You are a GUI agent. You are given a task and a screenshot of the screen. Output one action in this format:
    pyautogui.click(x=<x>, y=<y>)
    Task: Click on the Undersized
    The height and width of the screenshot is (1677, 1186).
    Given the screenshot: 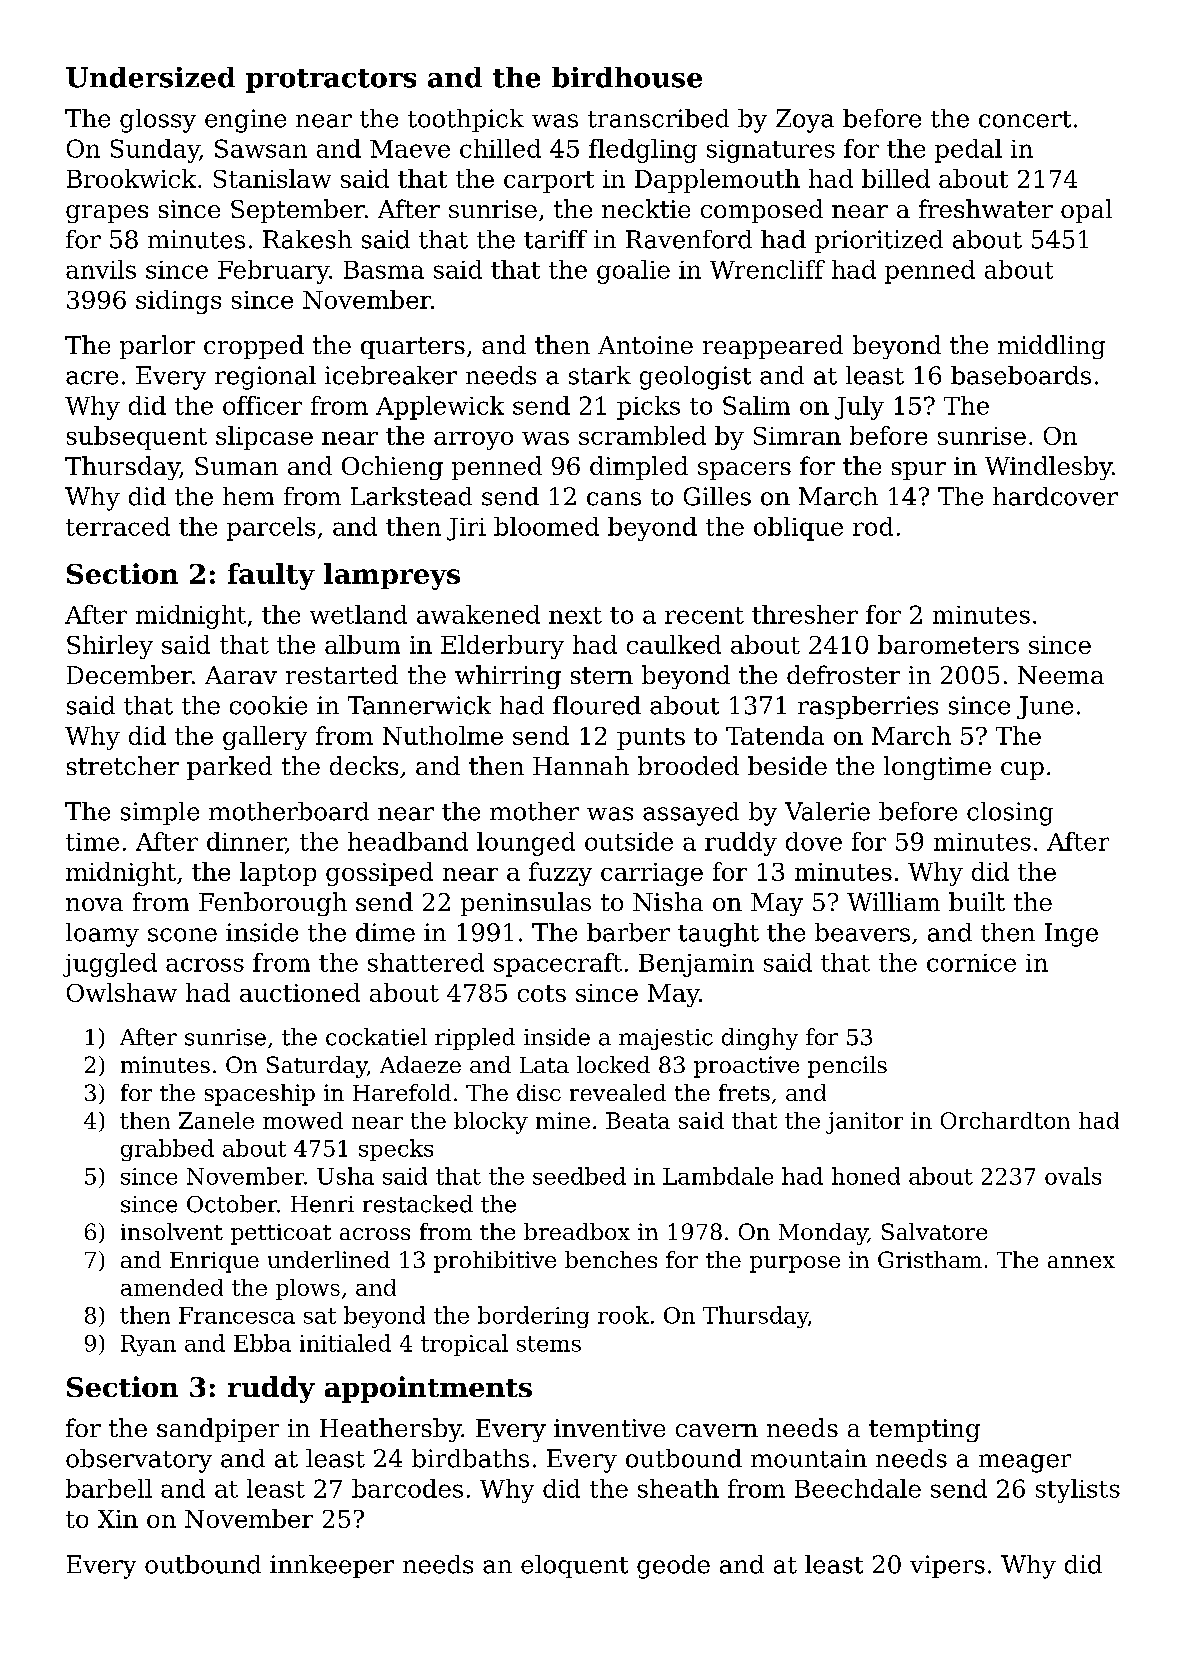 What is the action you would take?
    pyautogui.click(x=150, y=77)
